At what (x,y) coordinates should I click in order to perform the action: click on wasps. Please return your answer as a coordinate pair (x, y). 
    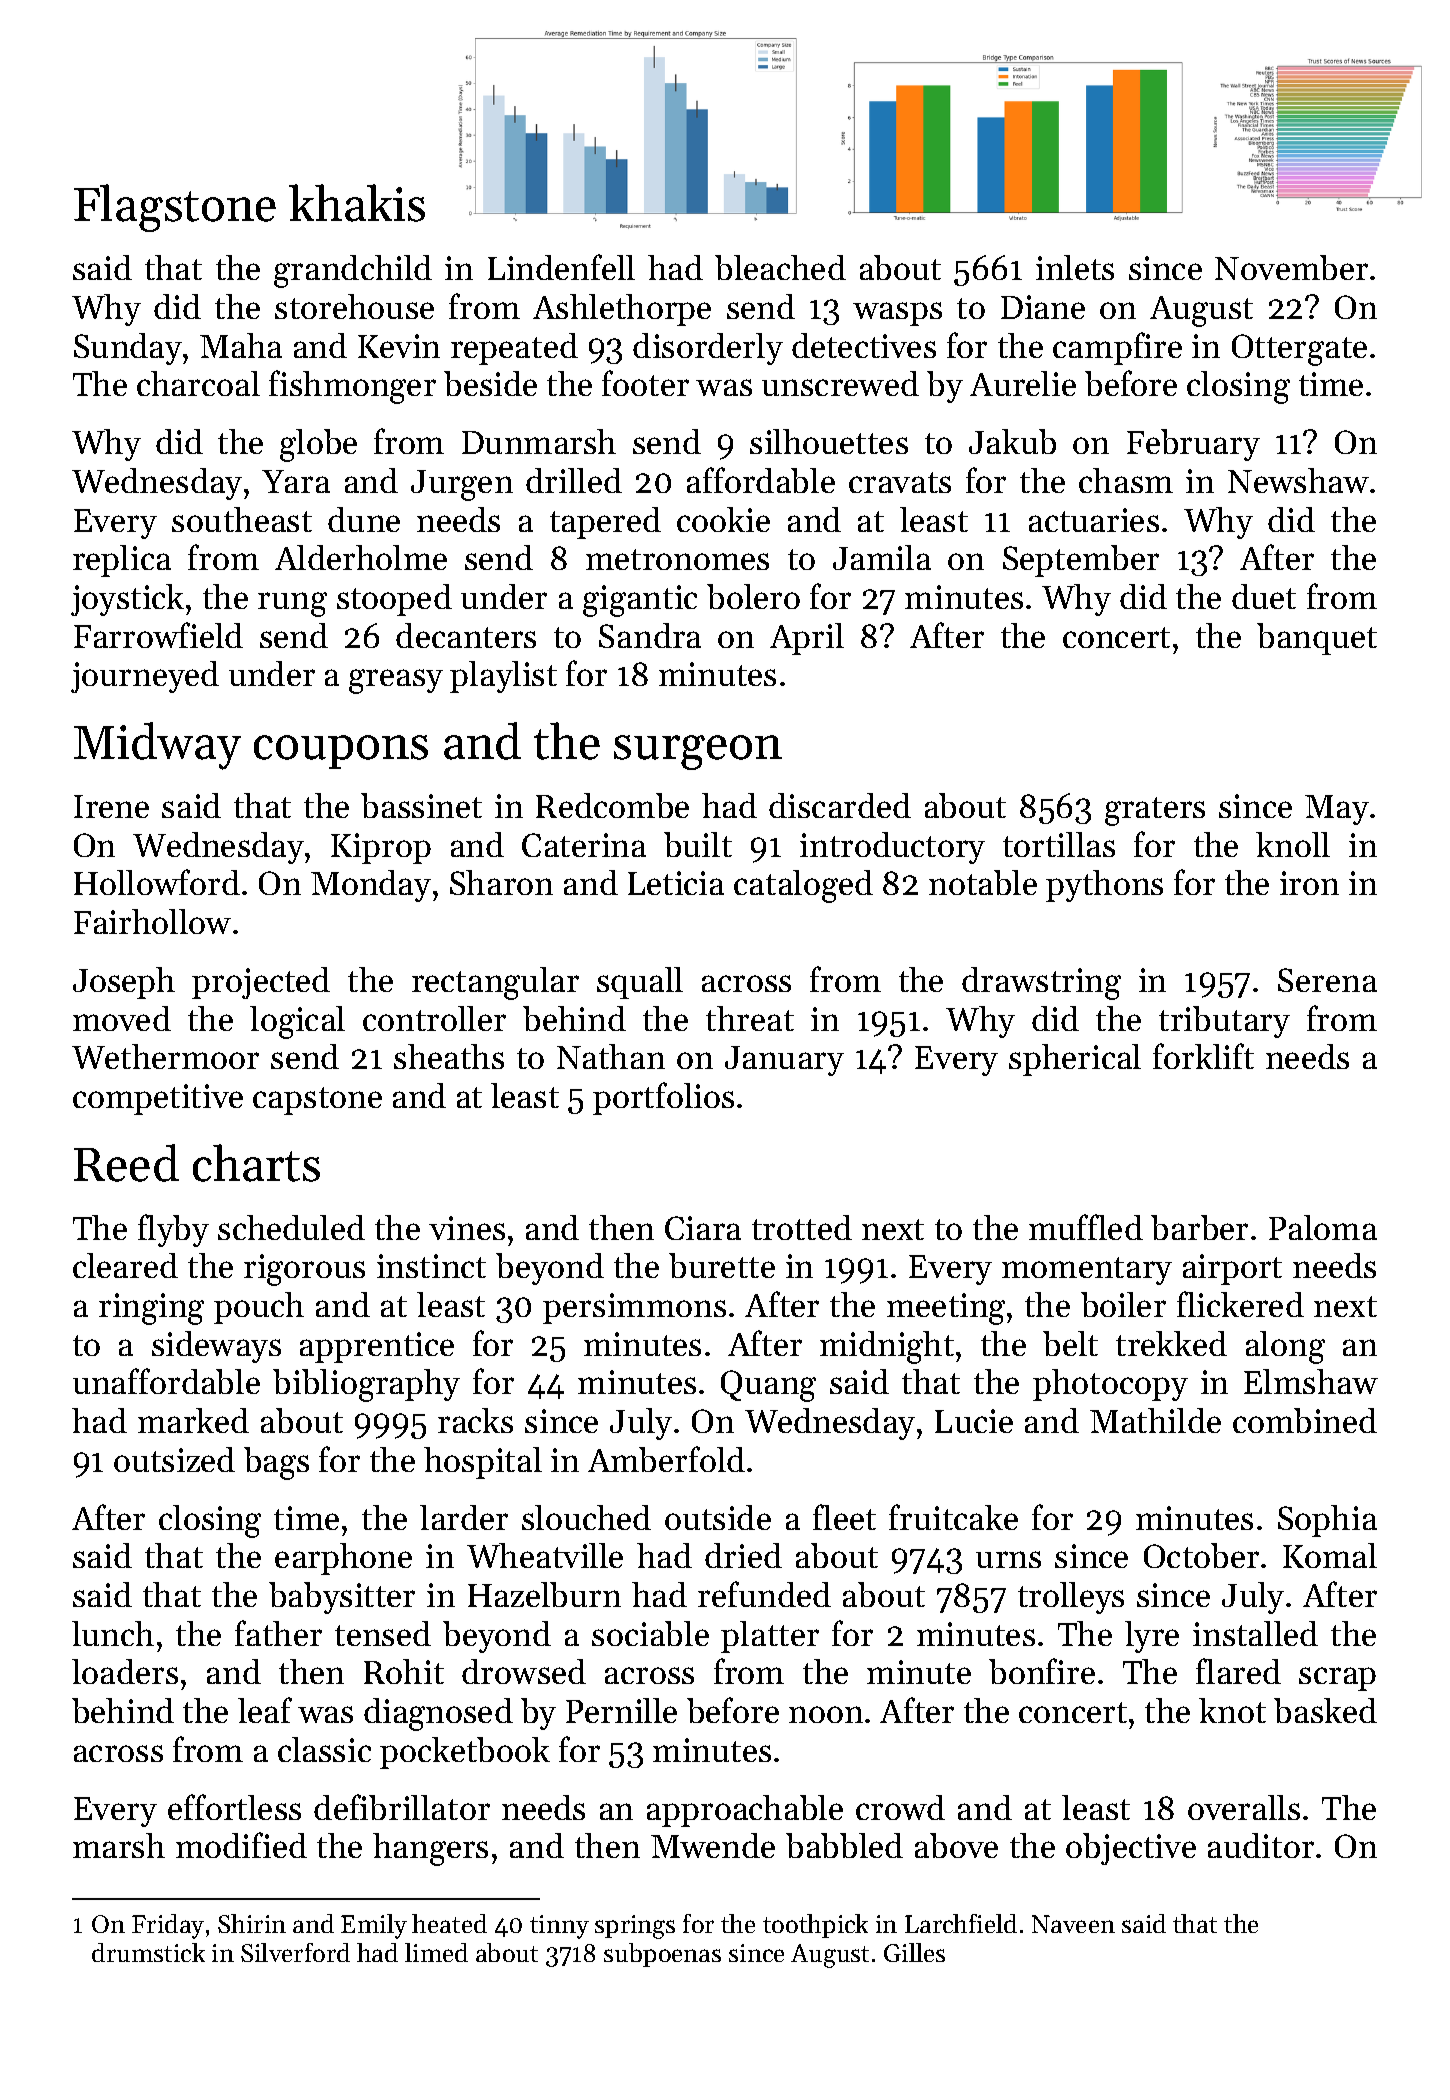
    Looking at the image, I should click on (897, 314).
